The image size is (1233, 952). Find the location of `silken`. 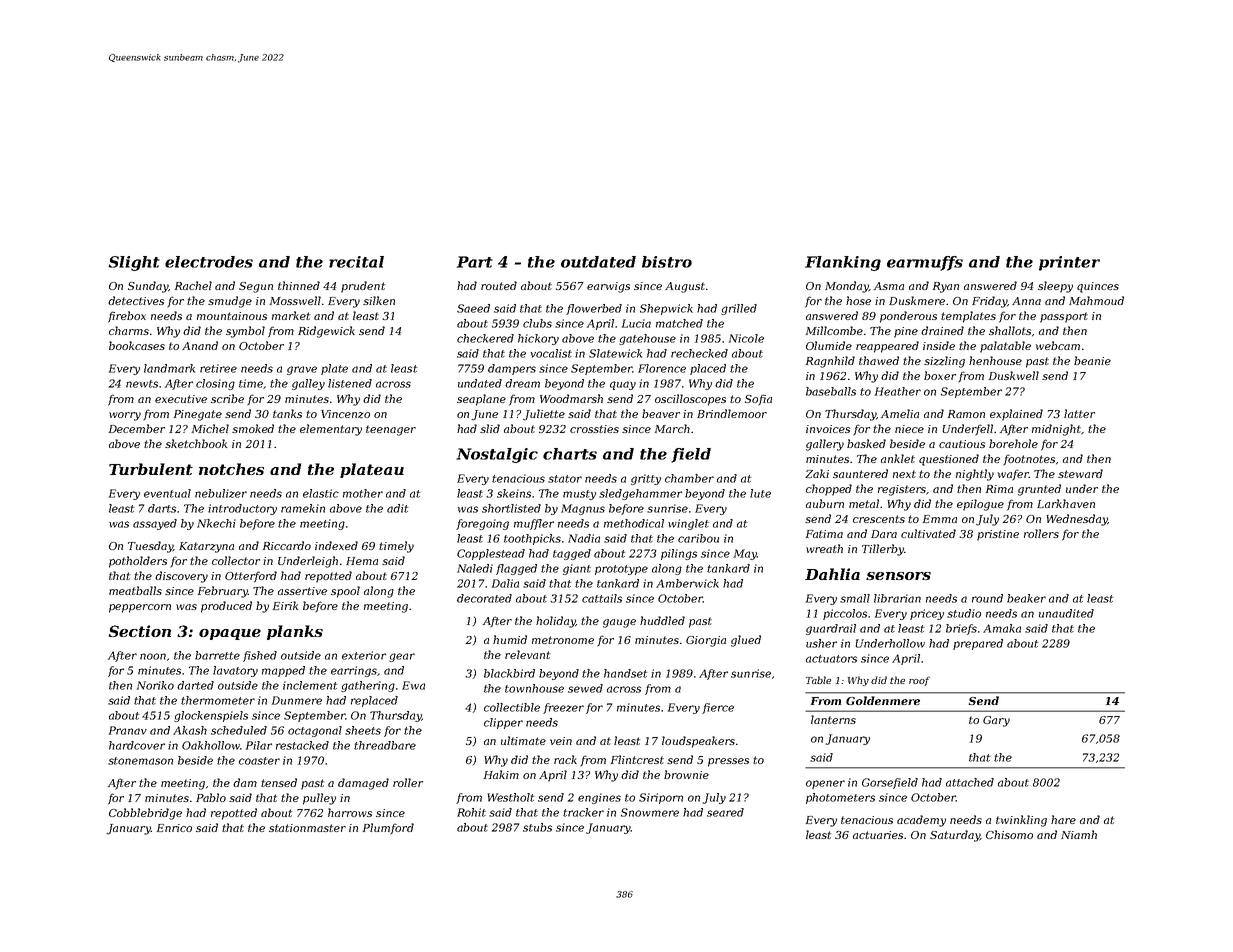

silken is located at coordinates (379, 300).
